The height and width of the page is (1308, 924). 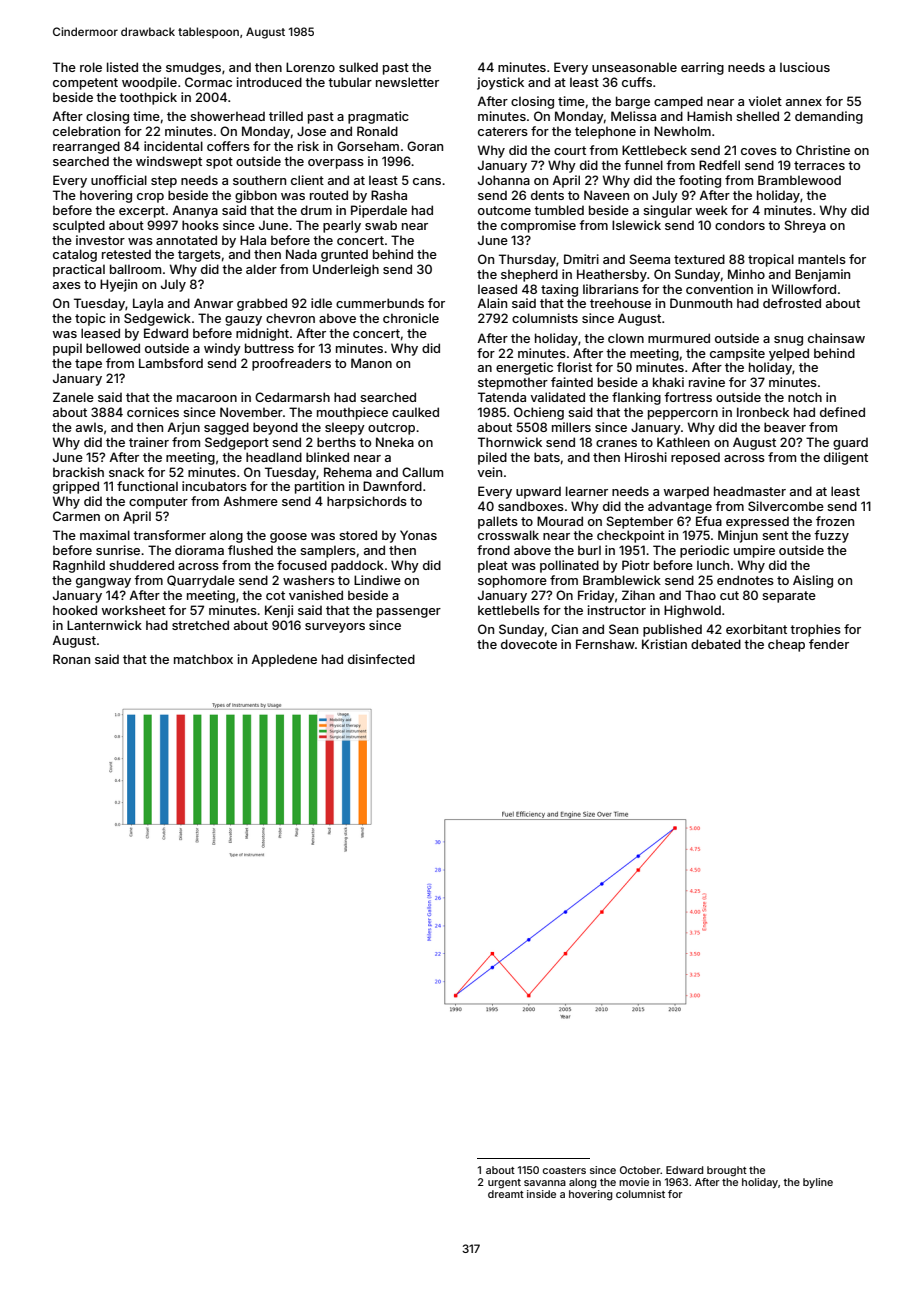 I want to click on dreamt, so click(x=506, y=1194).
